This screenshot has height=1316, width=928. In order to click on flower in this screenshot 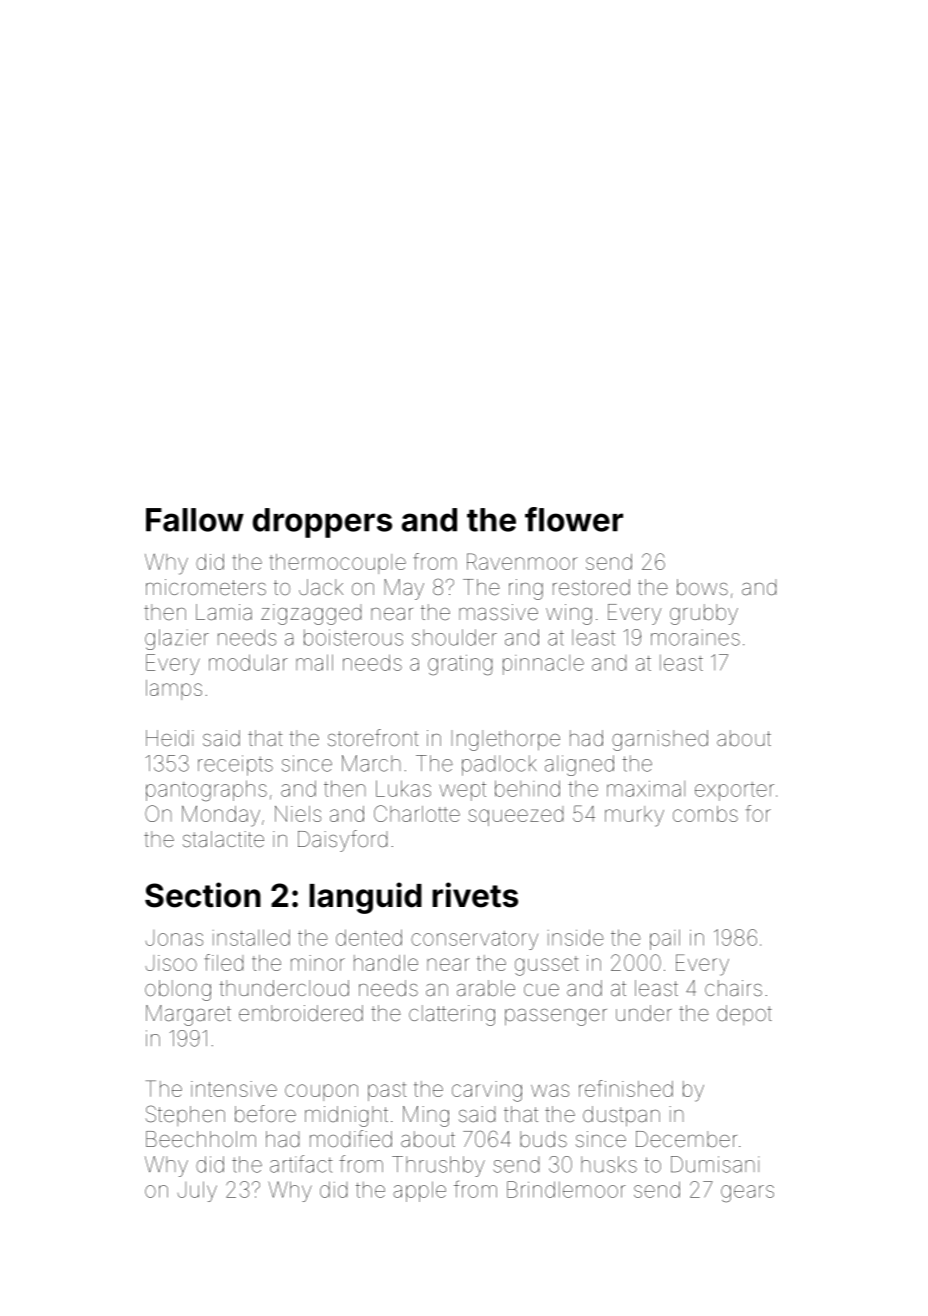, I will do `click(574, 519)`.
